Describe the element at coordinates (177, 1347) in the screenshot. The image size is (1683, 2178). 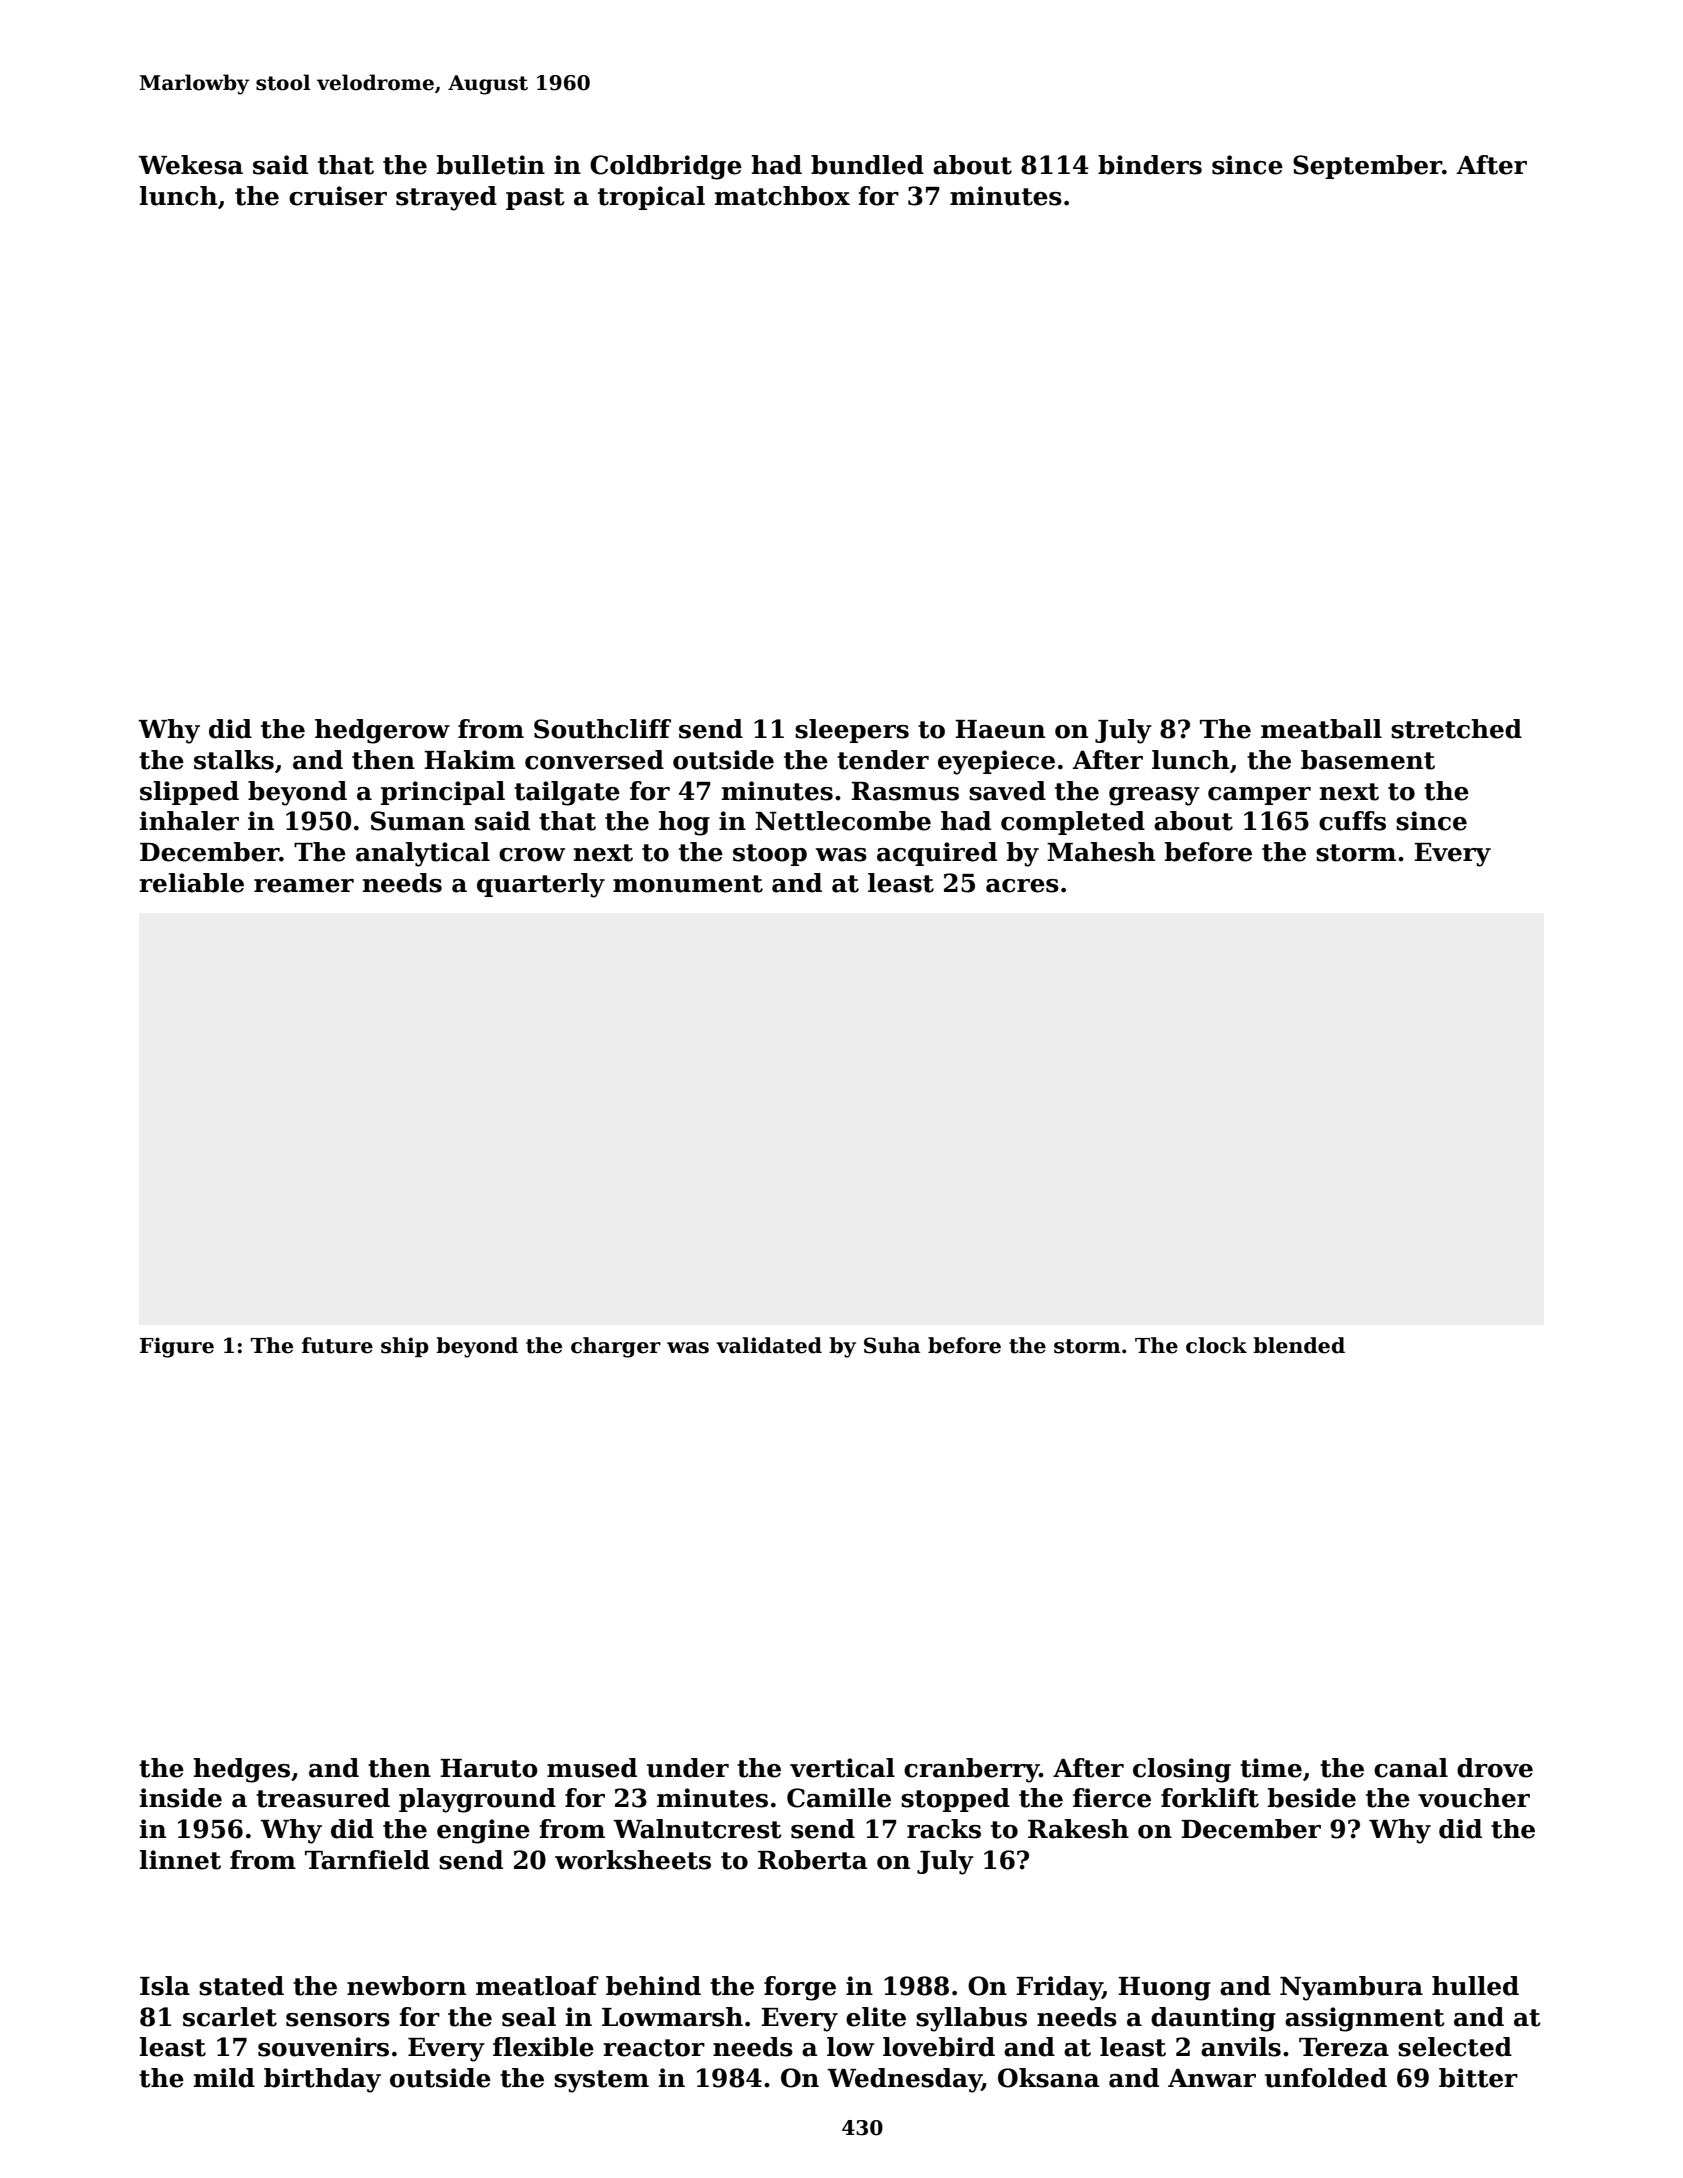
I see `Figure` at that location.
